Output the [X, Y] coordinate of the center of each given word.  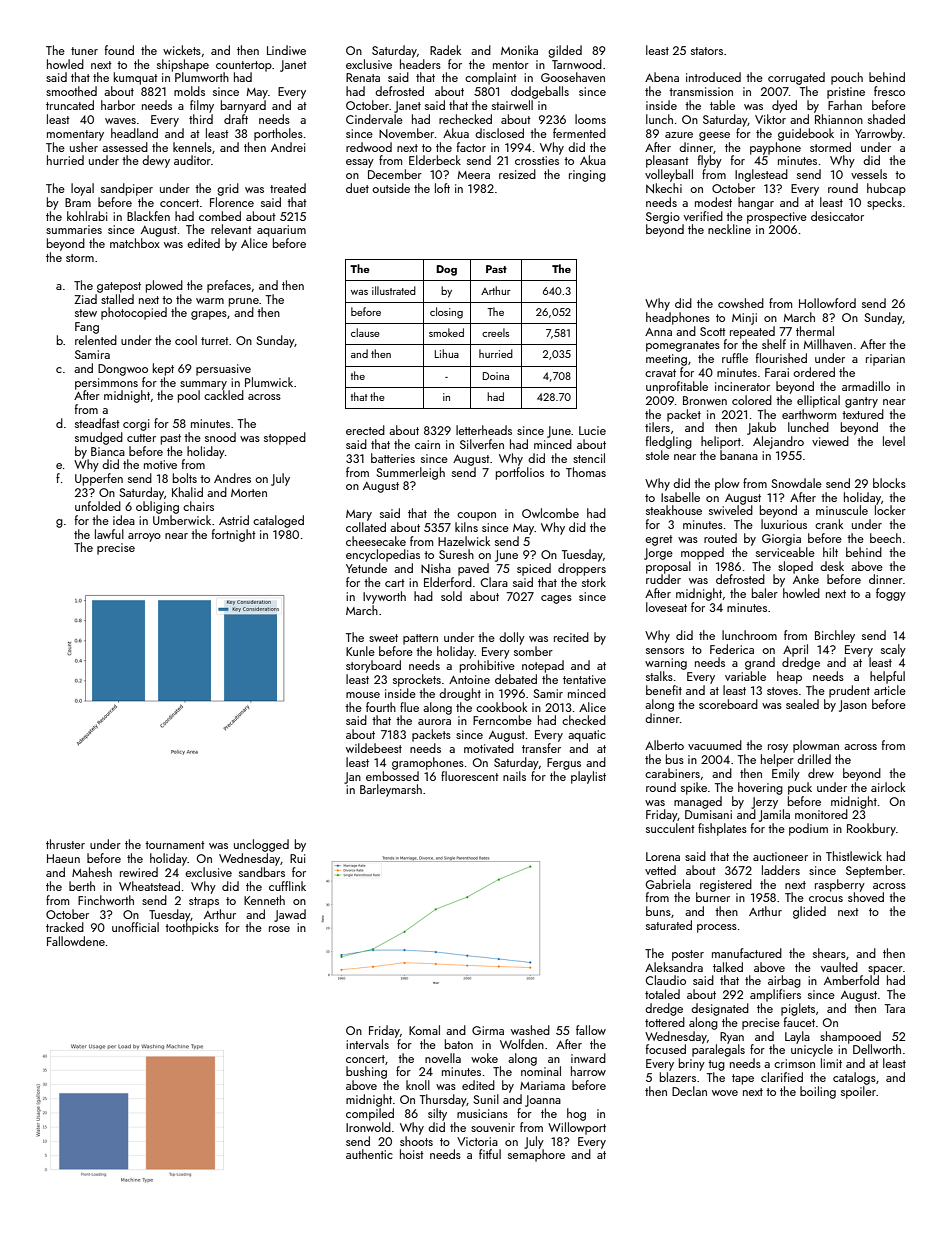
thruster [65, 844]
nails [514, 776]
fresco [889, 91]
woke [484, 1058]
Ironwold [368, 1127]
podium [808, 829]
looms [590, 119]
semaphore [536, 1155]
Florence [232, 202]
